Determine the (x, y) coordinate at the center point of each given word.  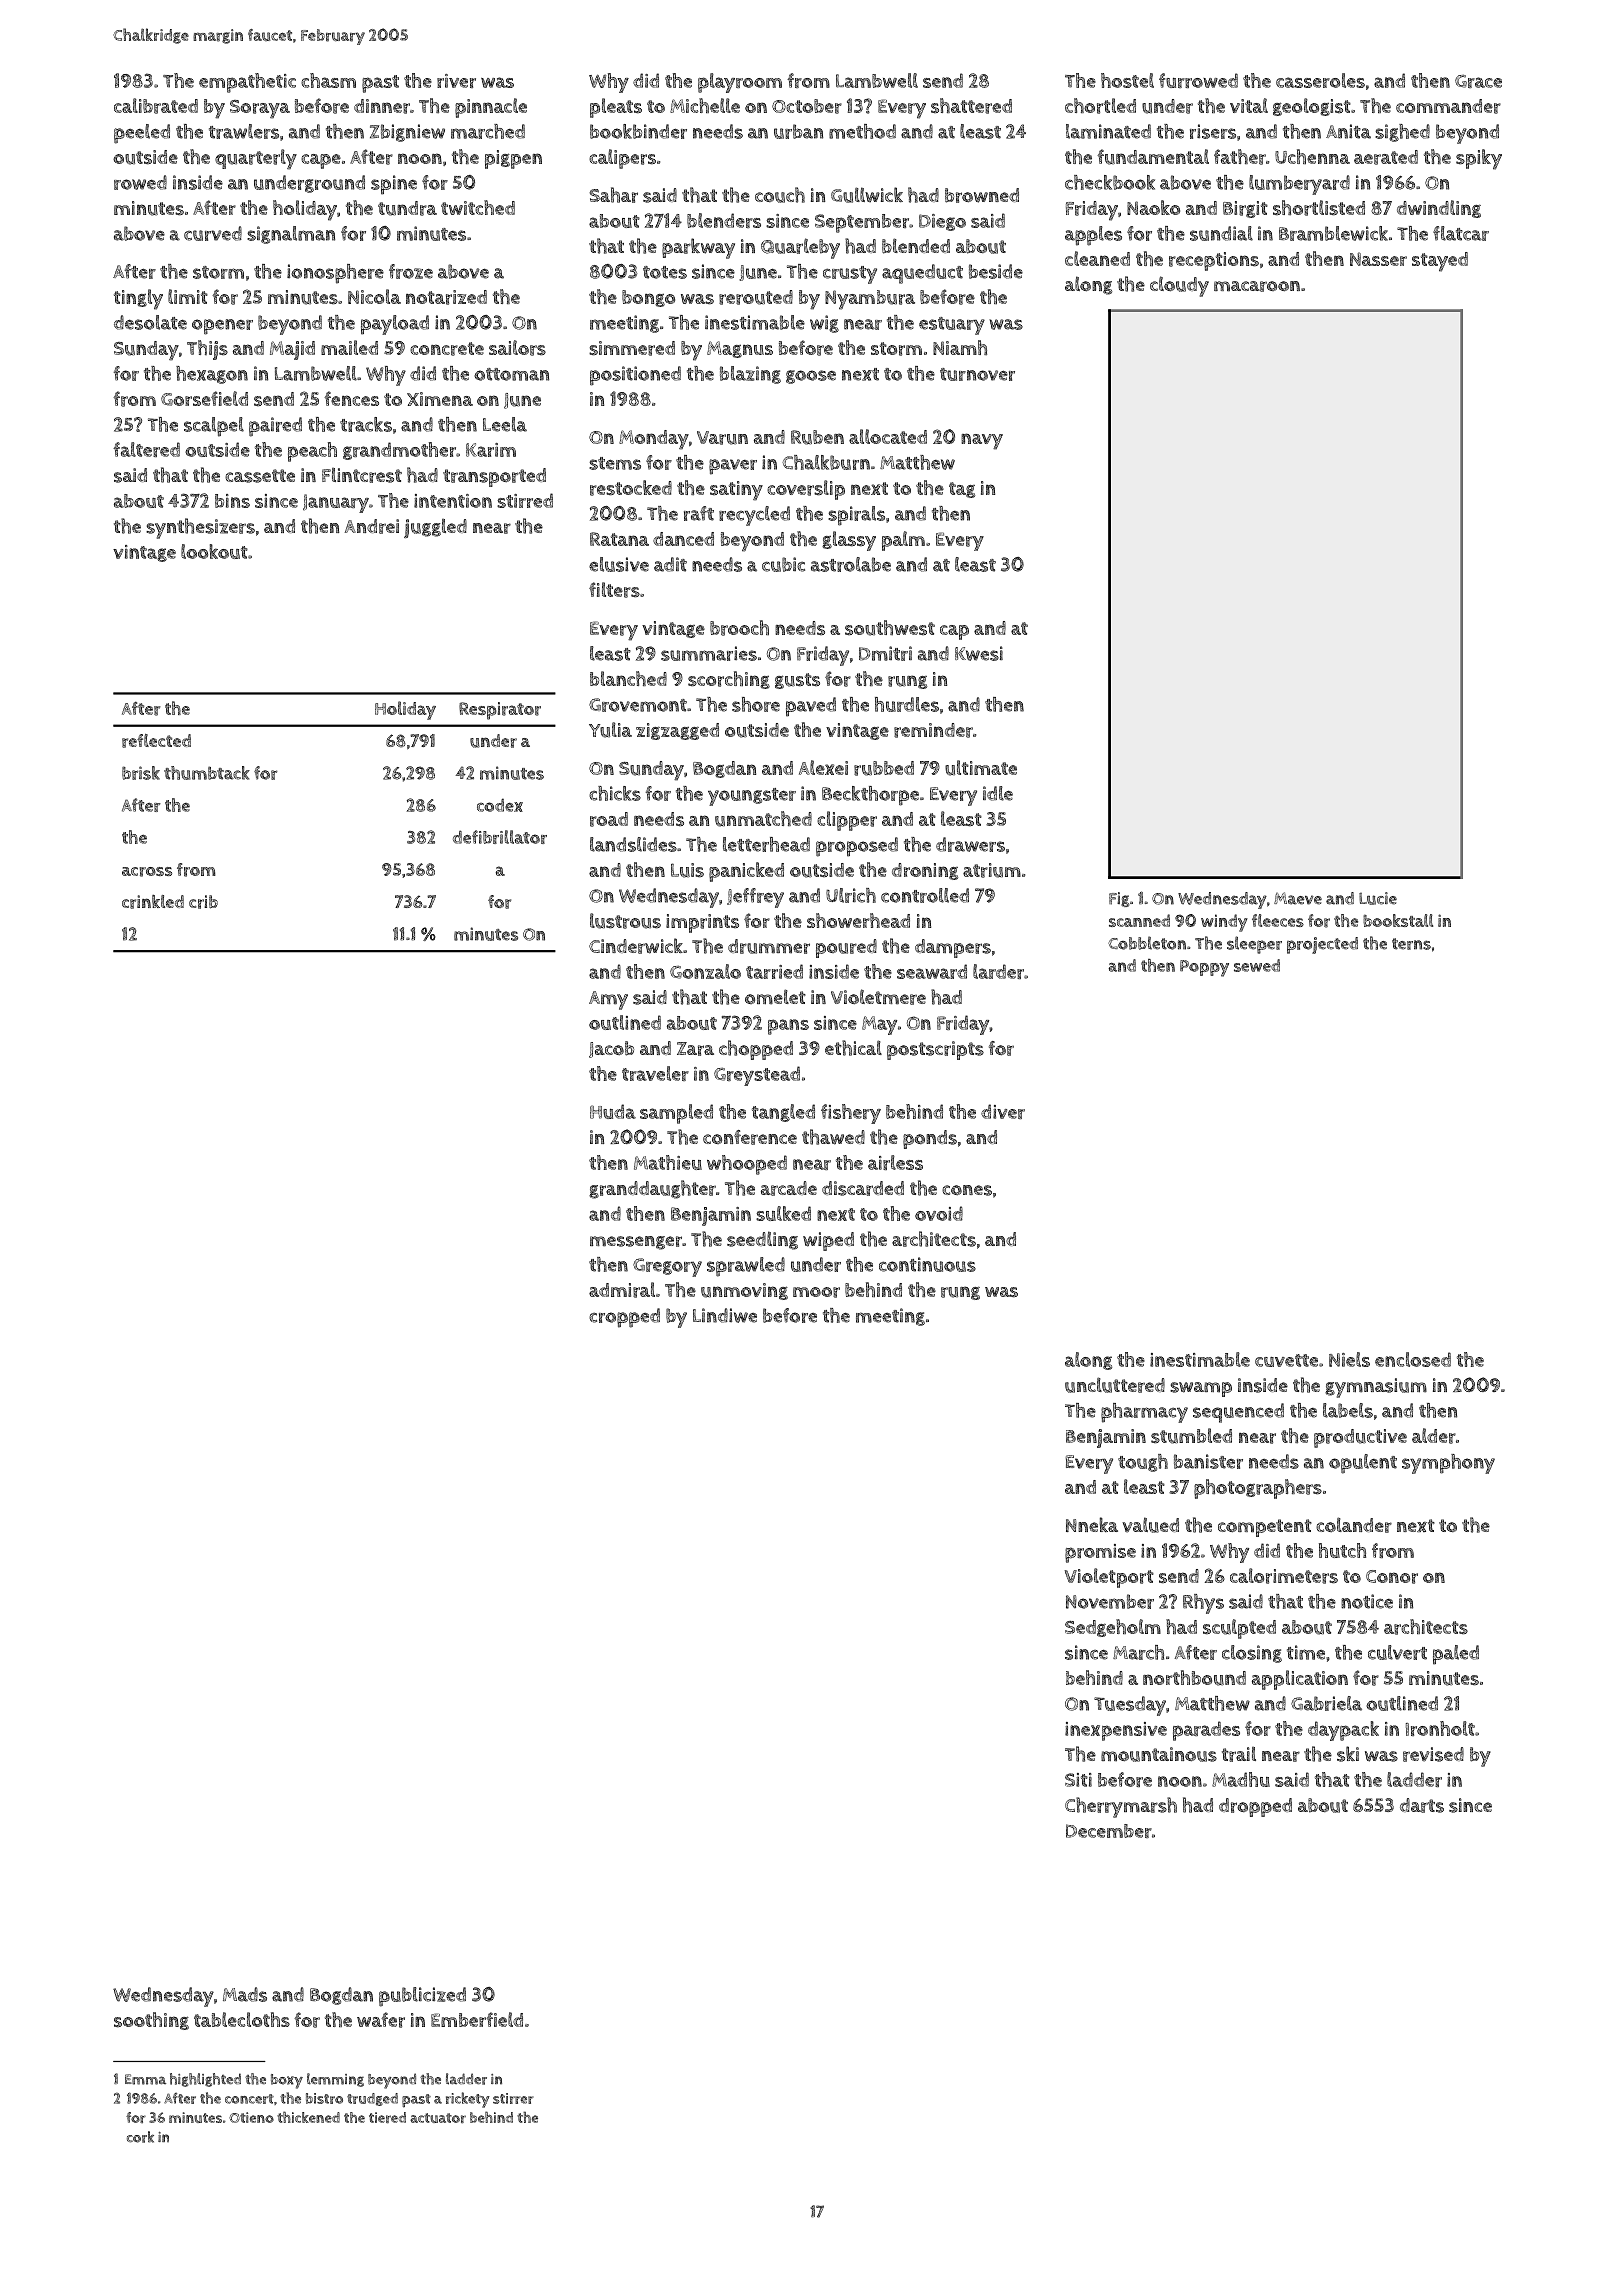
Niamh (960, 347)
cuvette (1286, 1360)
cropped (624, 1318)
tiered (387, 2117)
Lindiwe (725, 1315)
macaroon (1257, 286)
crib (203, 902)
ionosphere (335, 274)
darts (1422, 1805)
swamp (1201, 1389)
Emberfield (477, 2019)
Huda (613, 1111)
